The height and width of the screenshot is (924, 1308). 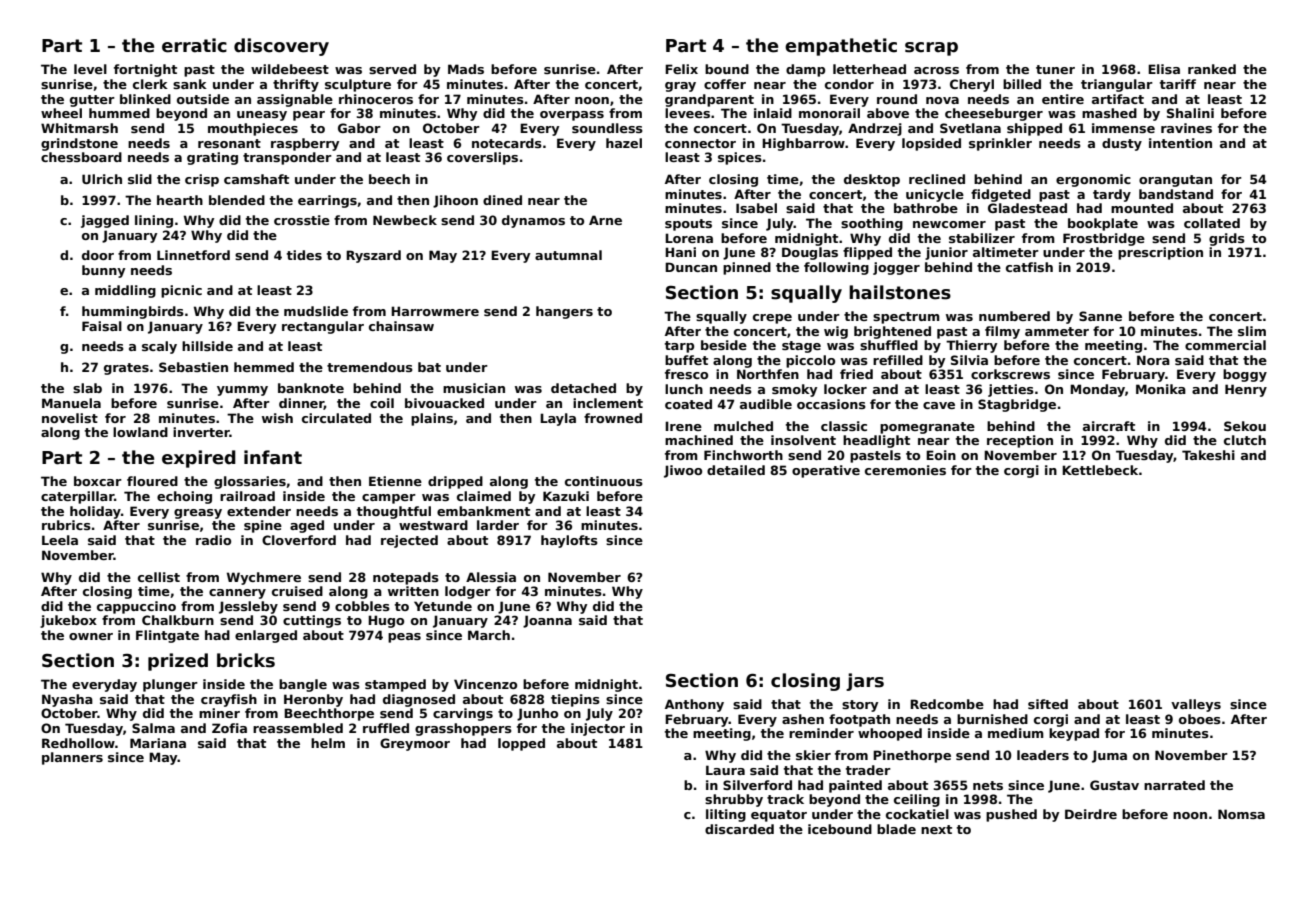 I want to click on fortnight, so click(x=145, y=70).
